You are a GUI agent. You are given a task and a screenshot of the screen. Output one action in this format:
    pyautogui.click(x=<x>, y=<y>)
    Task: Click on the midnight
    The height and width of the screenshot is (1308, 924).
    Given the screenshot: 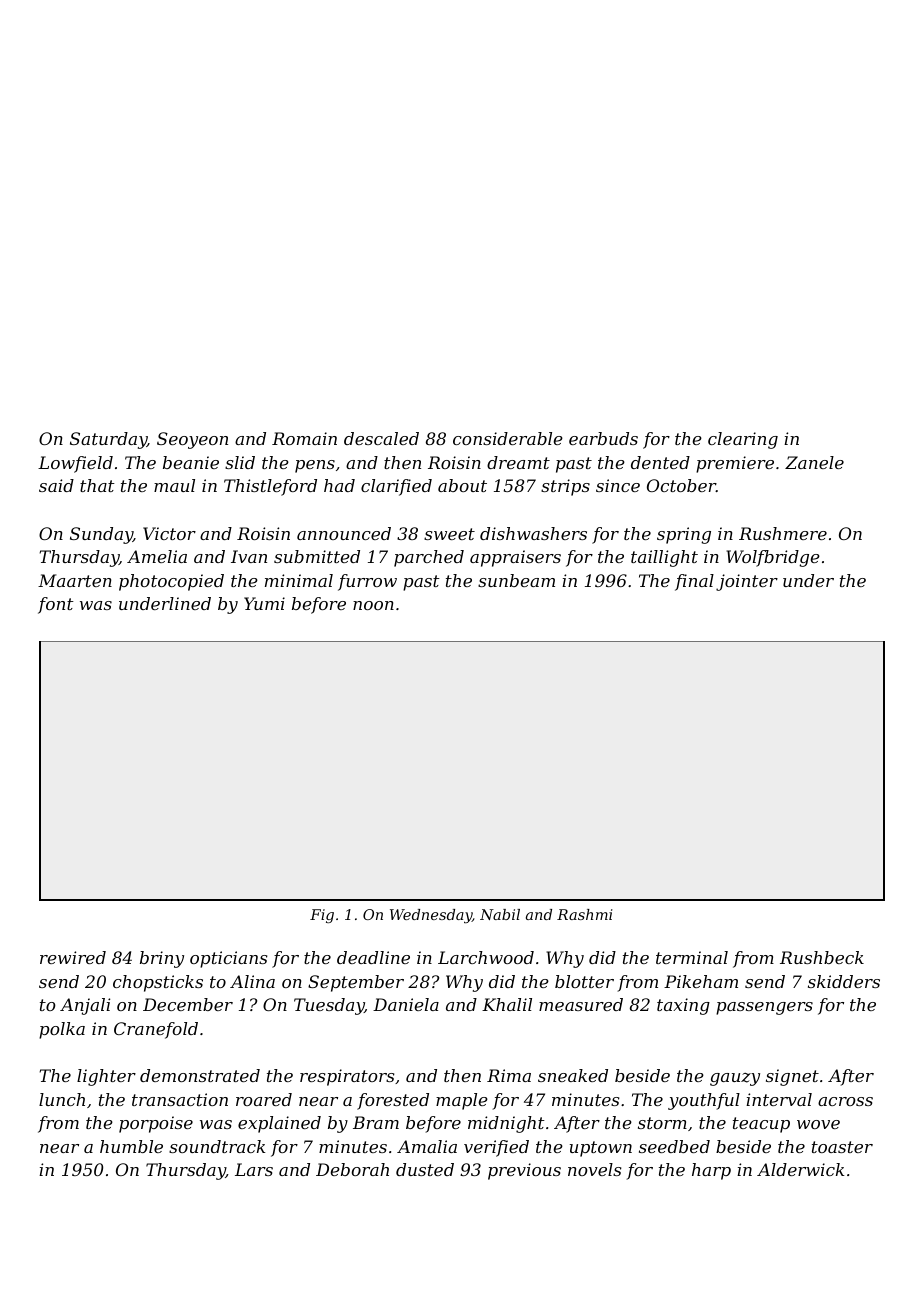 What is the action you would take?
    pyautogui.click(x=506, y=1124)
